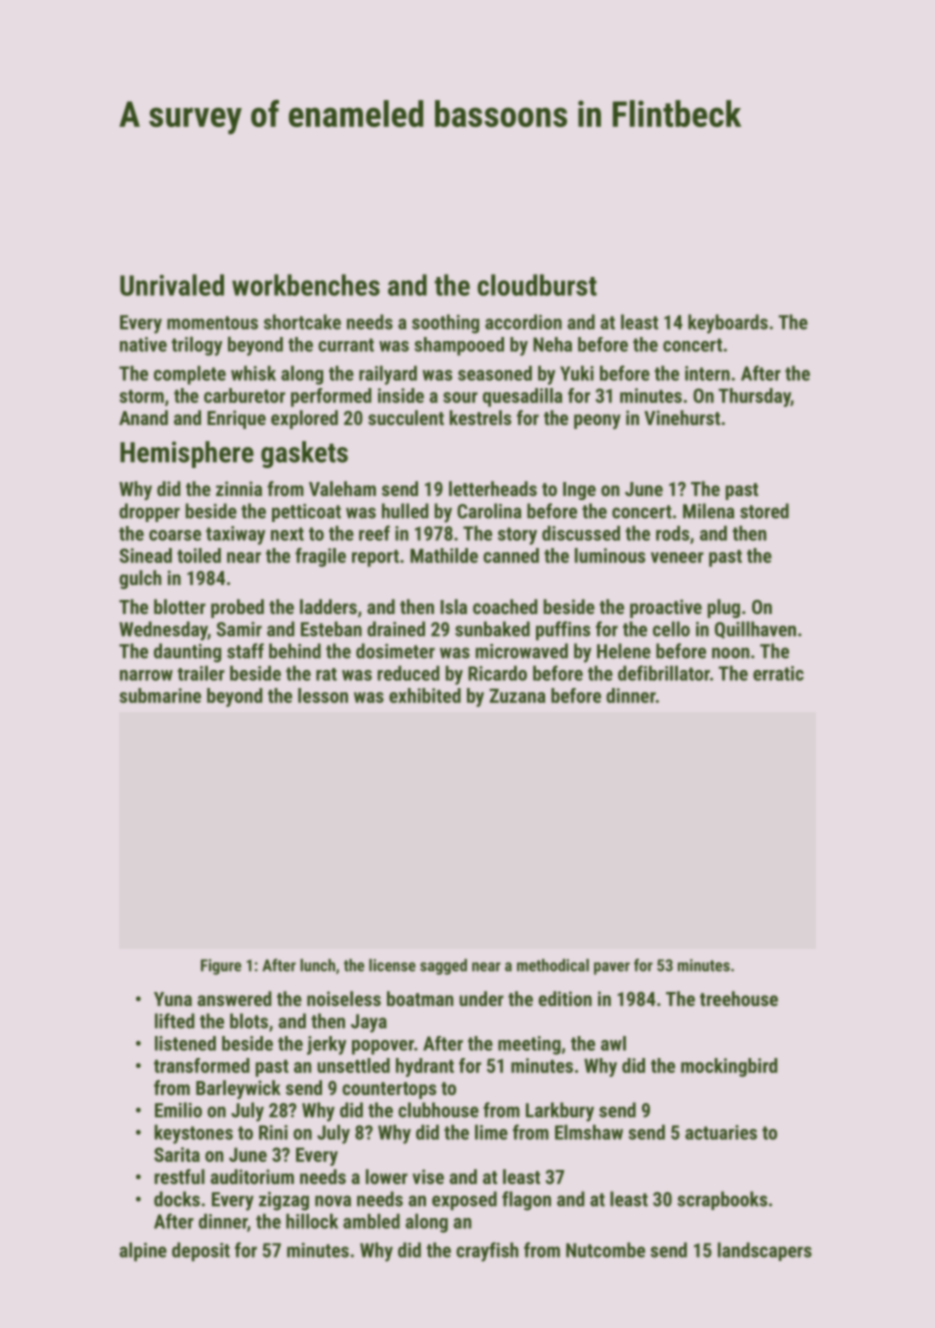 The width and height of the page is (935, 1328). I want to click on Mathilde, so click(444, 555).
